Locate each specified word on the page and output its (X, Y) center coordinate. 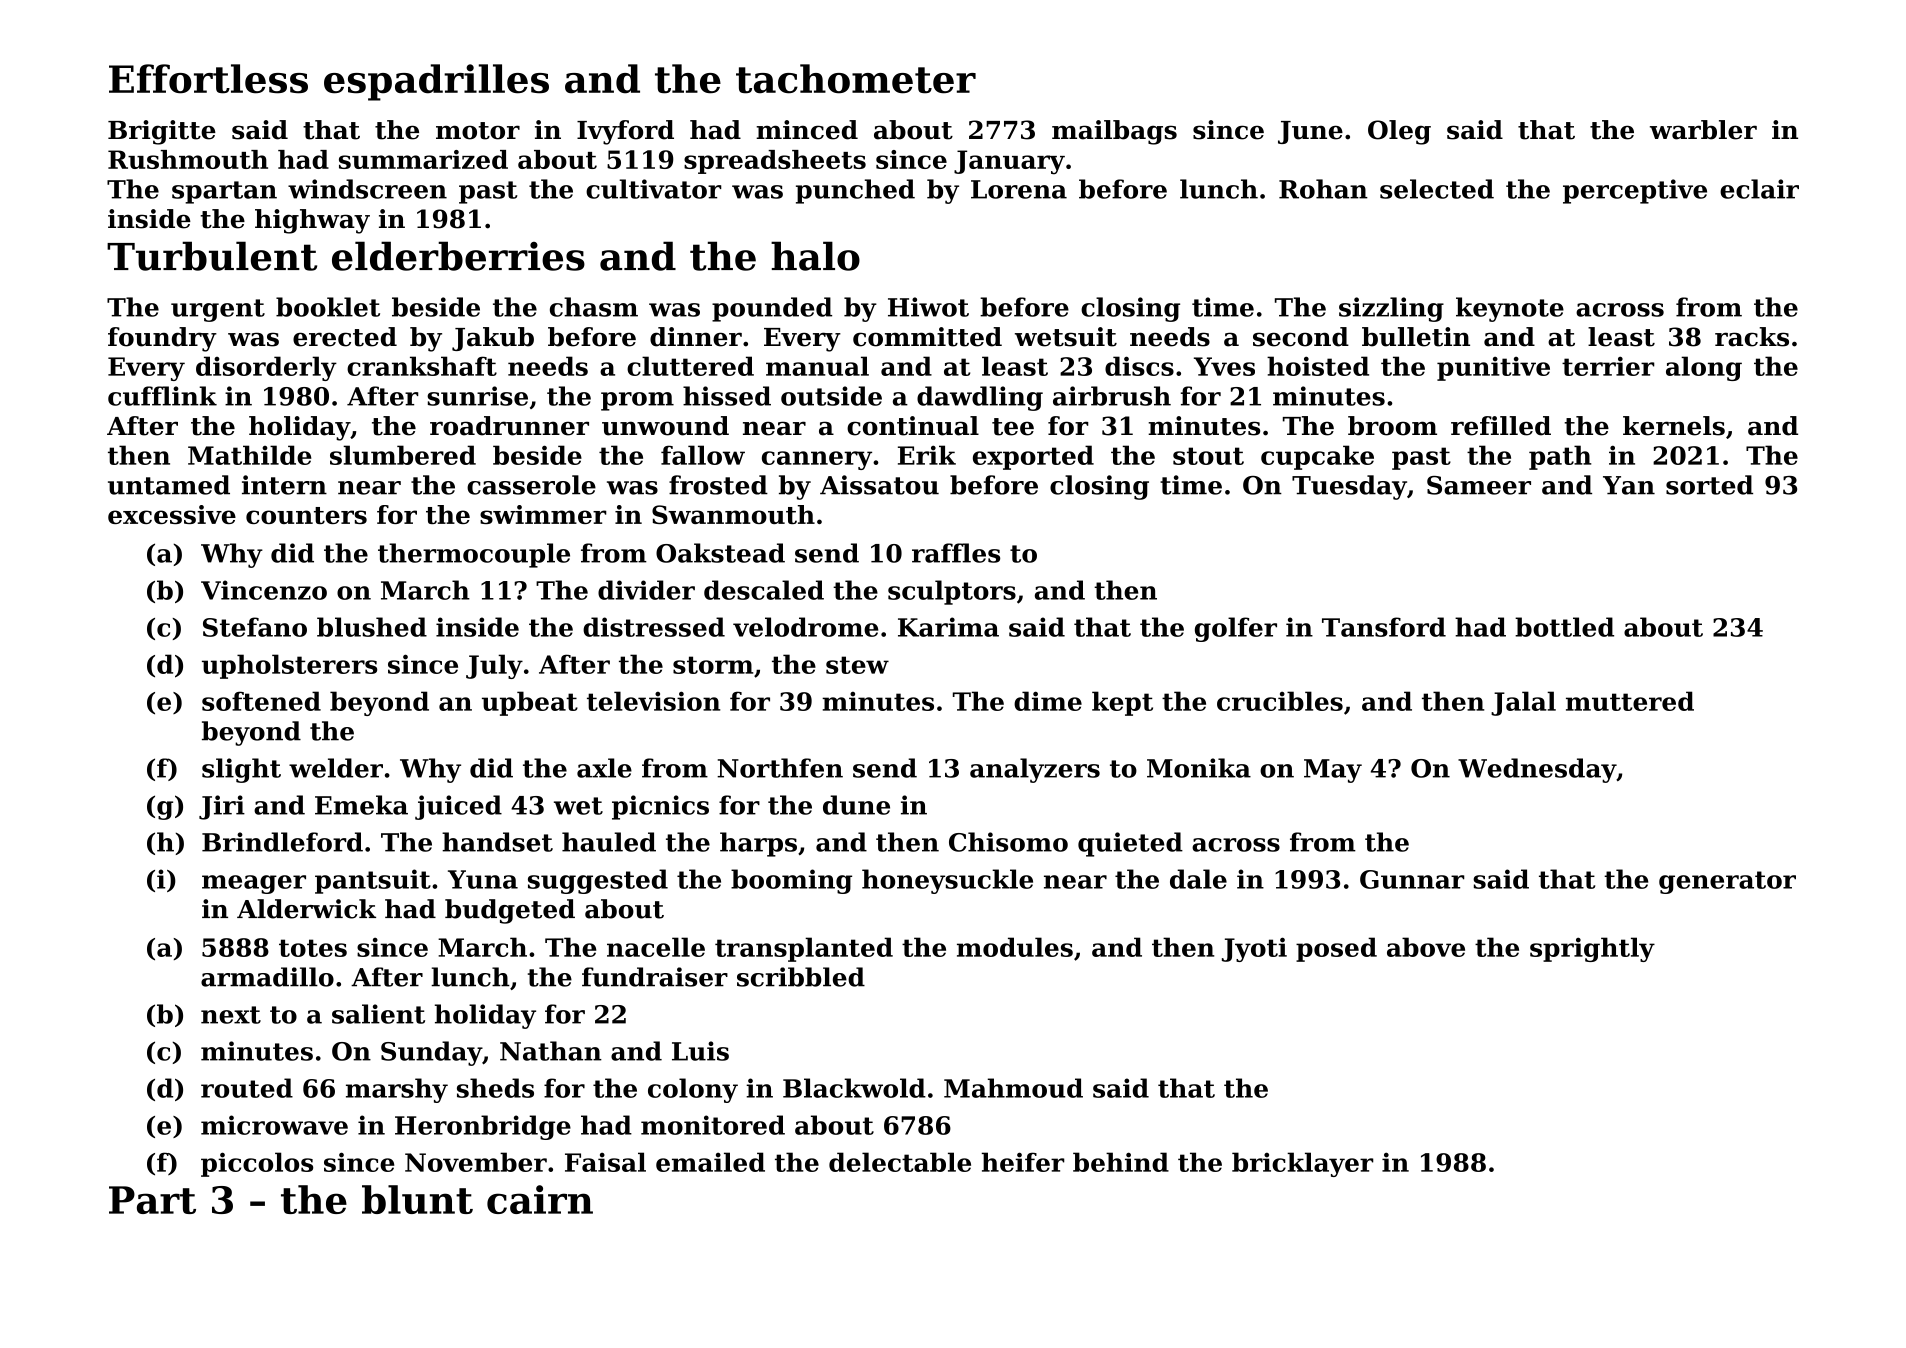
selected (1437, 189)
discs (1139, 366)
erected (345, 337)
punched (855, 191)
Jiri (222, 807)
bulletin (1416, 337)
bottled (1564, 627)
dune (856, 805)
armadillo (267, 977)
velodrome (805, 627)
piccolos (257, 1164)
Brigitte (162, 132)
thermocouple (474, 555)
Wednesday (1537, 770)
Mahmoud (1013, 1088)
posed (1336, 949)
